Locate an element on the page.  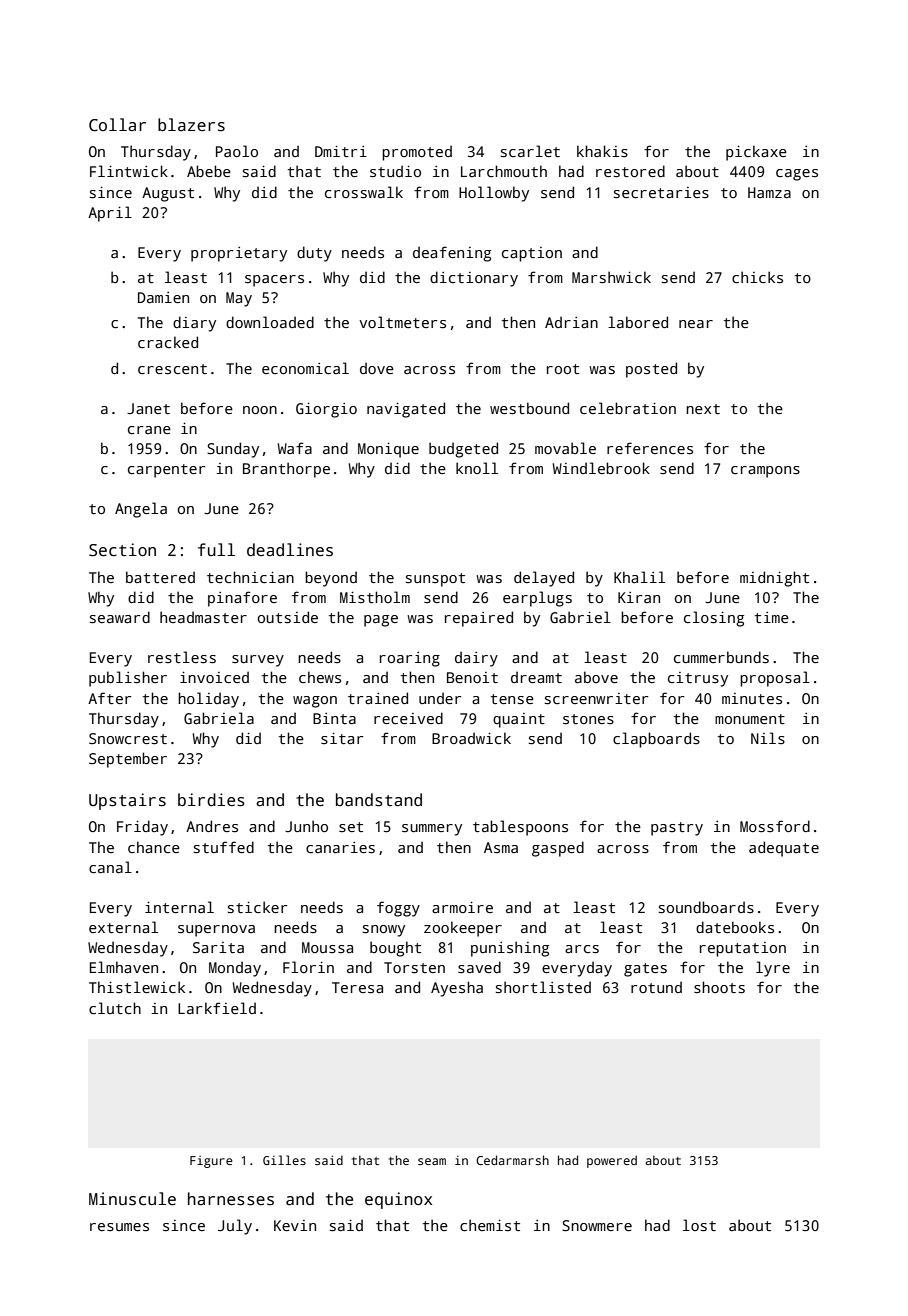
Kevin is located at coordinates (295, 1225).
